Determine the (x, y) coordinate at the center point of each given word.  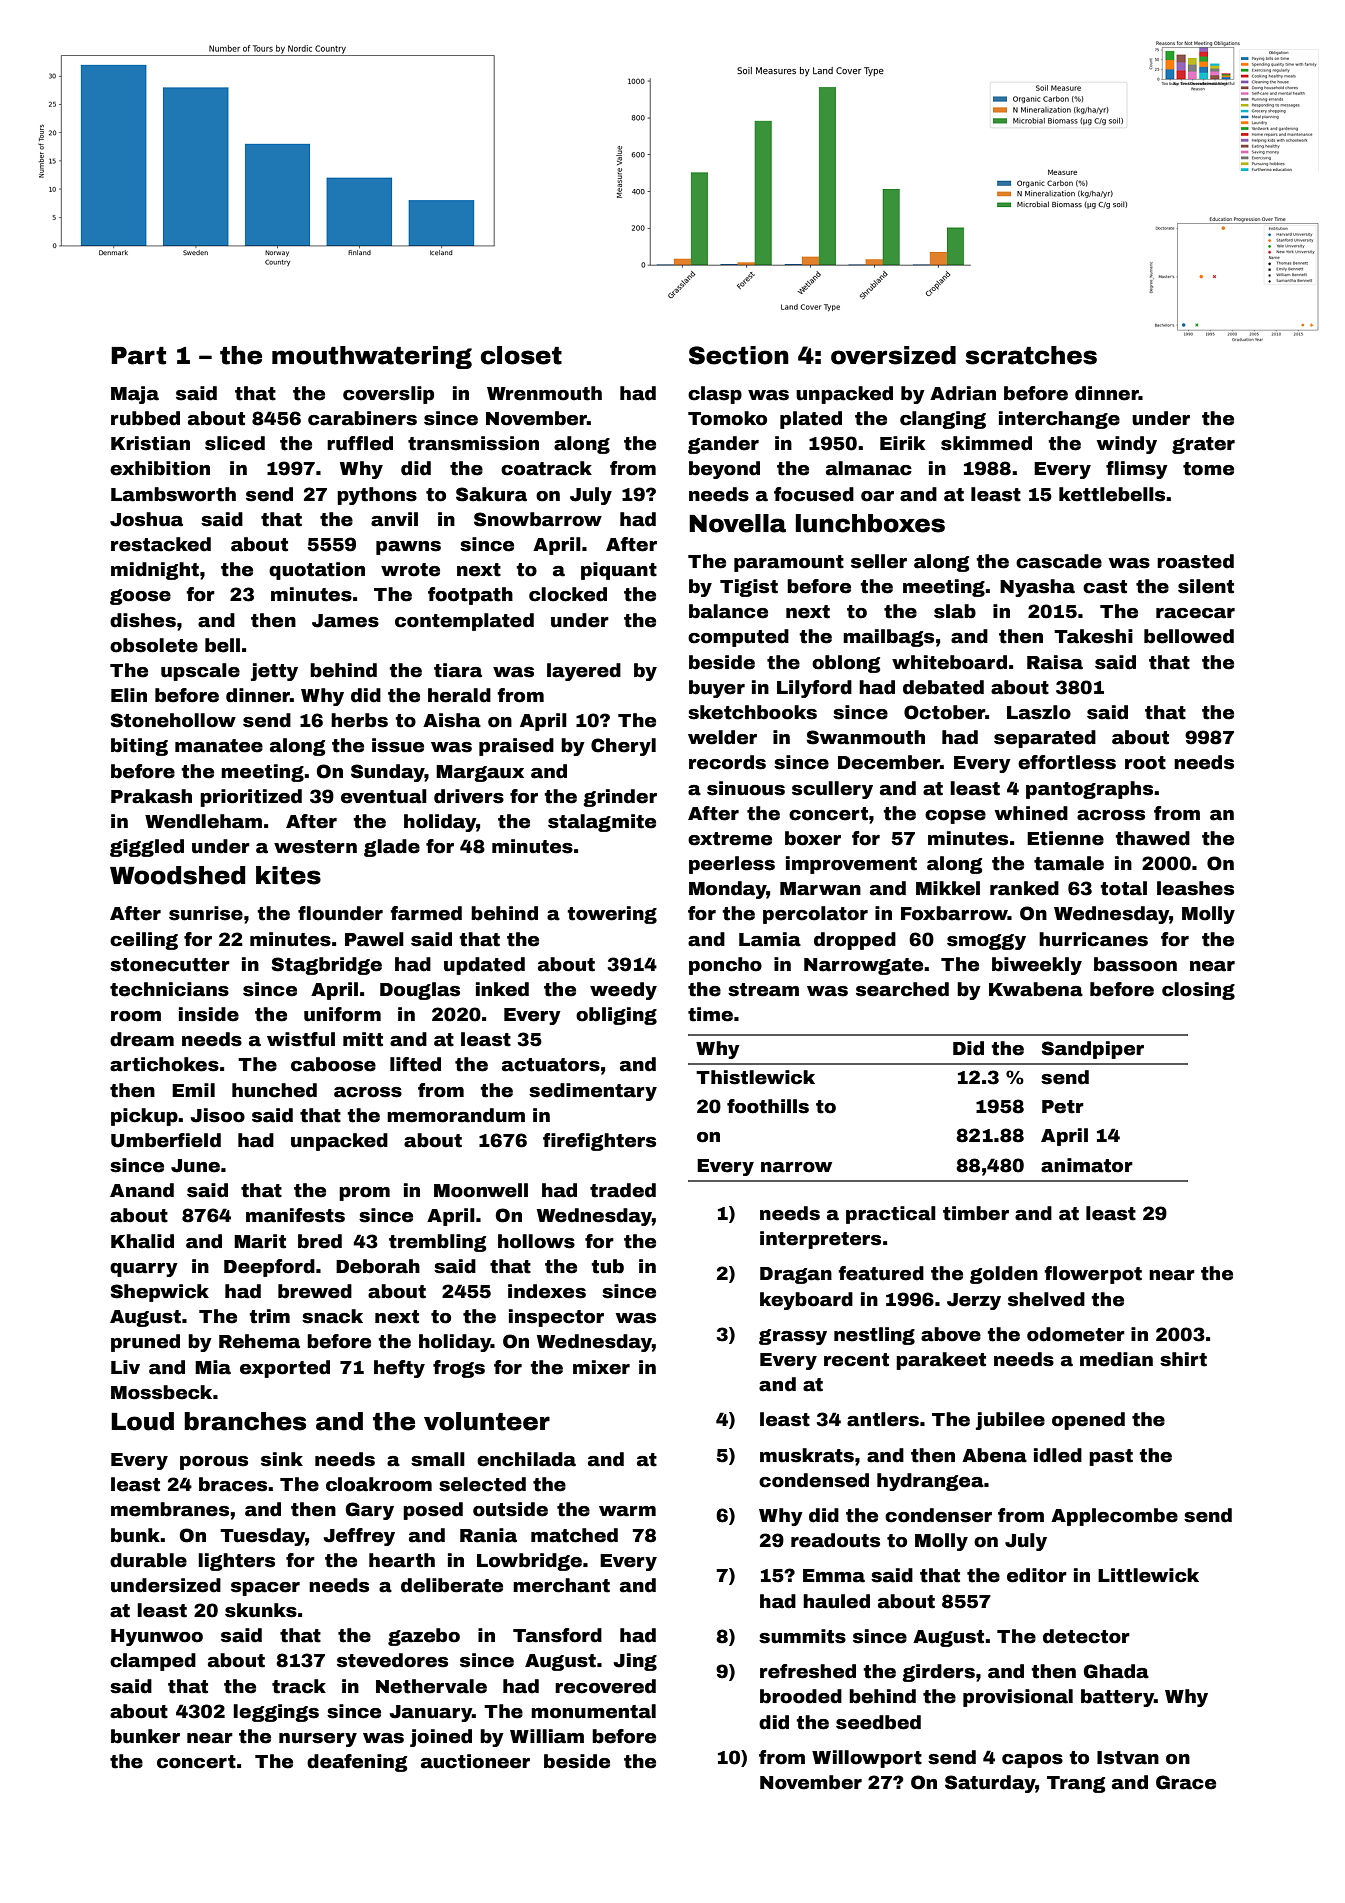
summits (802, 1636)
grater (1203, 445)
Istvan (1128, 1758)
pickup (144, 1117)
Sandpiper (1092, 1050)
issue (398, 745)
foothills (768, 1106)
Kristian (150, 443)
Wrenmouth (544, 393)
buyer (717, 689)
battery (1117, 1698)
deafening (357, 1763)
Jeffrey (359, 1537)
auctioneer (475, 1761)
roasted (1195, 561)
